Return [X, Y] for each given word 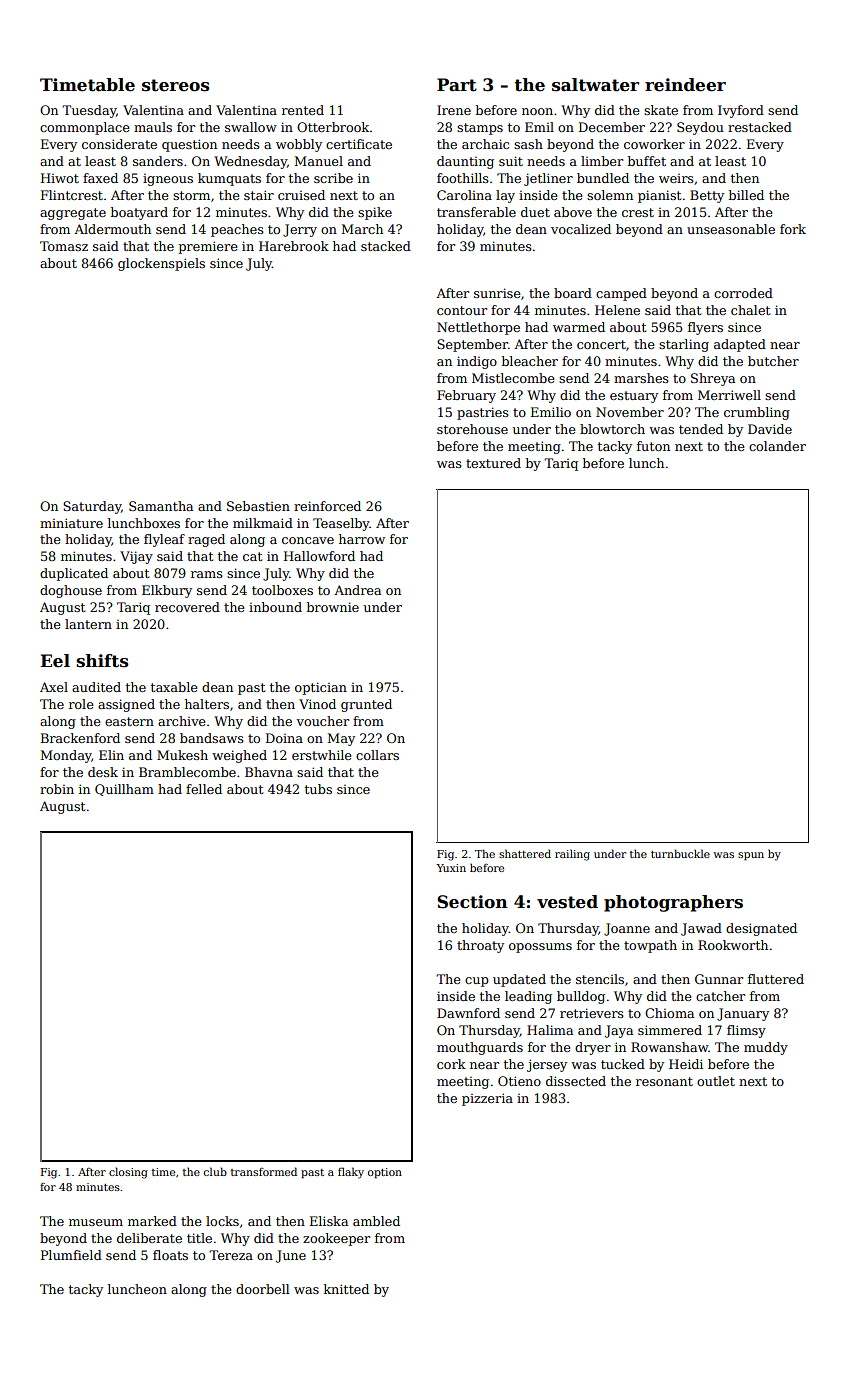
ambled [376, 1221]
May [341, 739]
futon [653, 446]
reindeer [685, 85]
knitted [346, 1289]
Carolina [464, 195]
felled [204, 789]
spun [751, 856]
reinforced [327, 506]
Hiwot [60, 178]
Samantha [161, 506]
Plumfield [71, 1255]
